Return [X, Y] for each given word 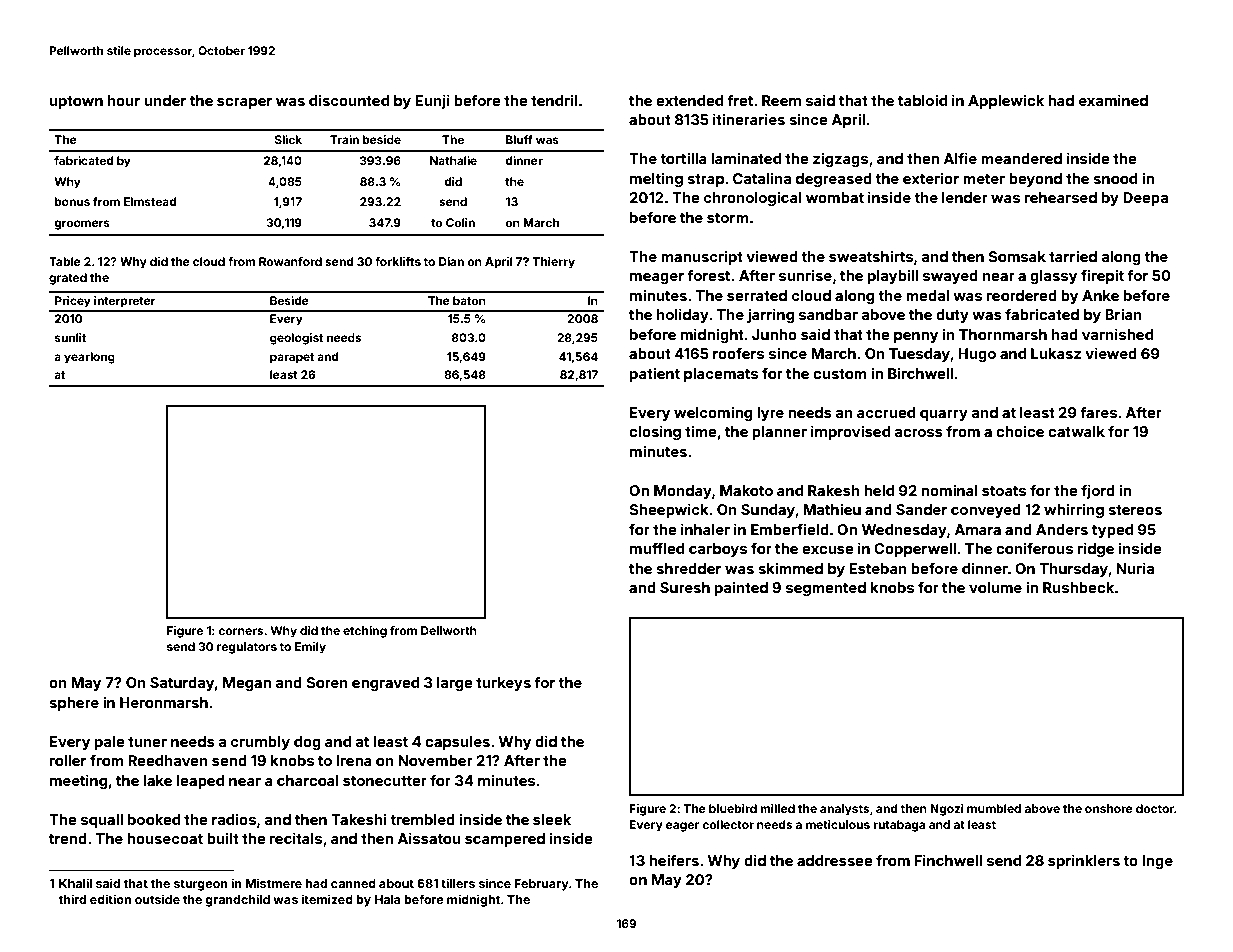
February [541, 885]
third [72, 899]
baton [469, 300]
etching [365, 632]
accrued [886, 412]
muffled [657, 548]
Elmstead [150, 201]
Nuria [1135, 568]
